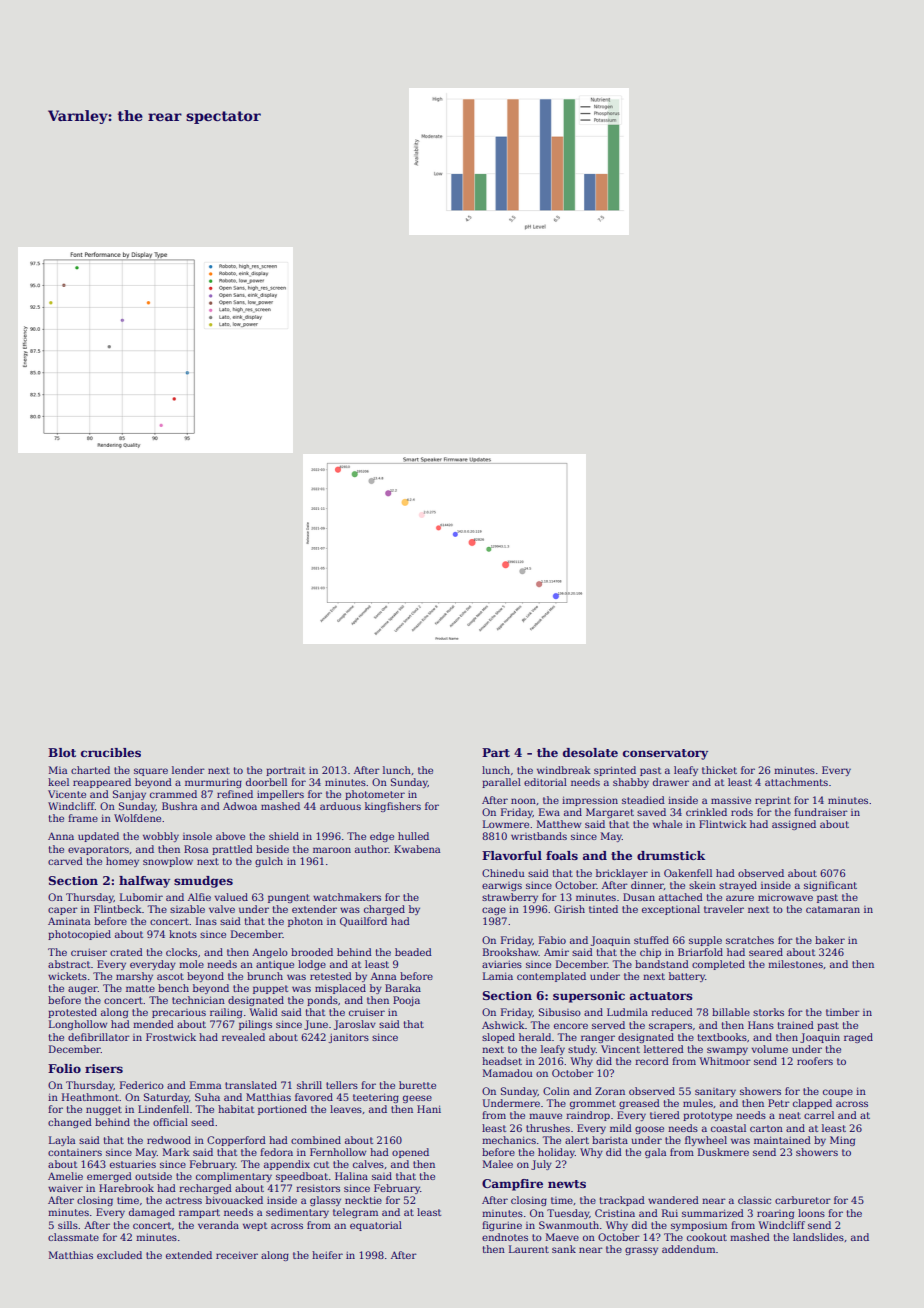 Image resolution: width=924 pixels, height=1308 pixels. I want to click on Lamia, so click(498, 976).
